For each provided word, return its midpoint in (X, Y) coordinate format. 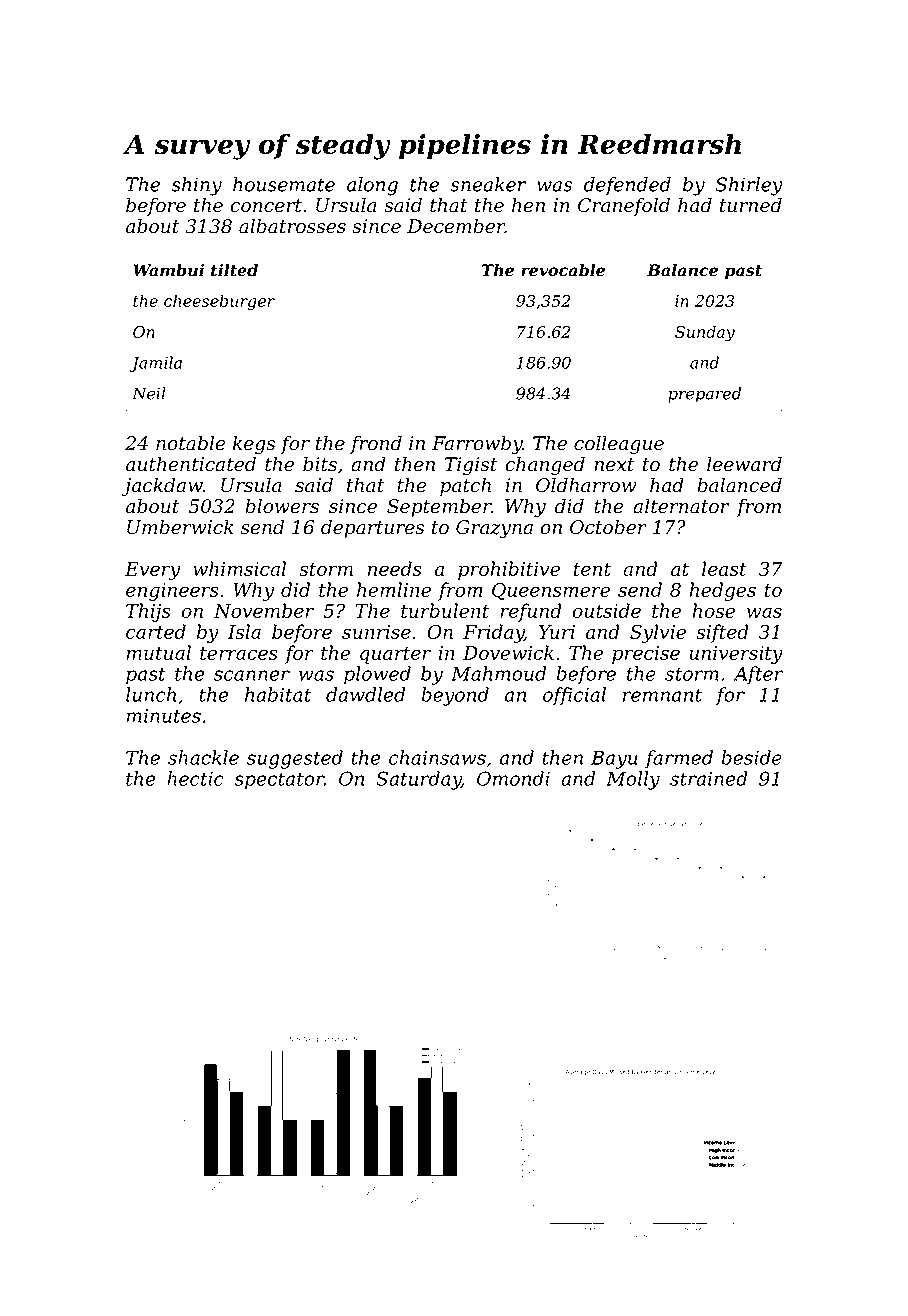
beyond (455, 696)
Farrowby (477, 445)
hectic (195, 778)
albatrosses (292, 226)
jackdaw (162, 487)
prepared (704, 395)
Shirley (749, 186)
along (372, 186)
